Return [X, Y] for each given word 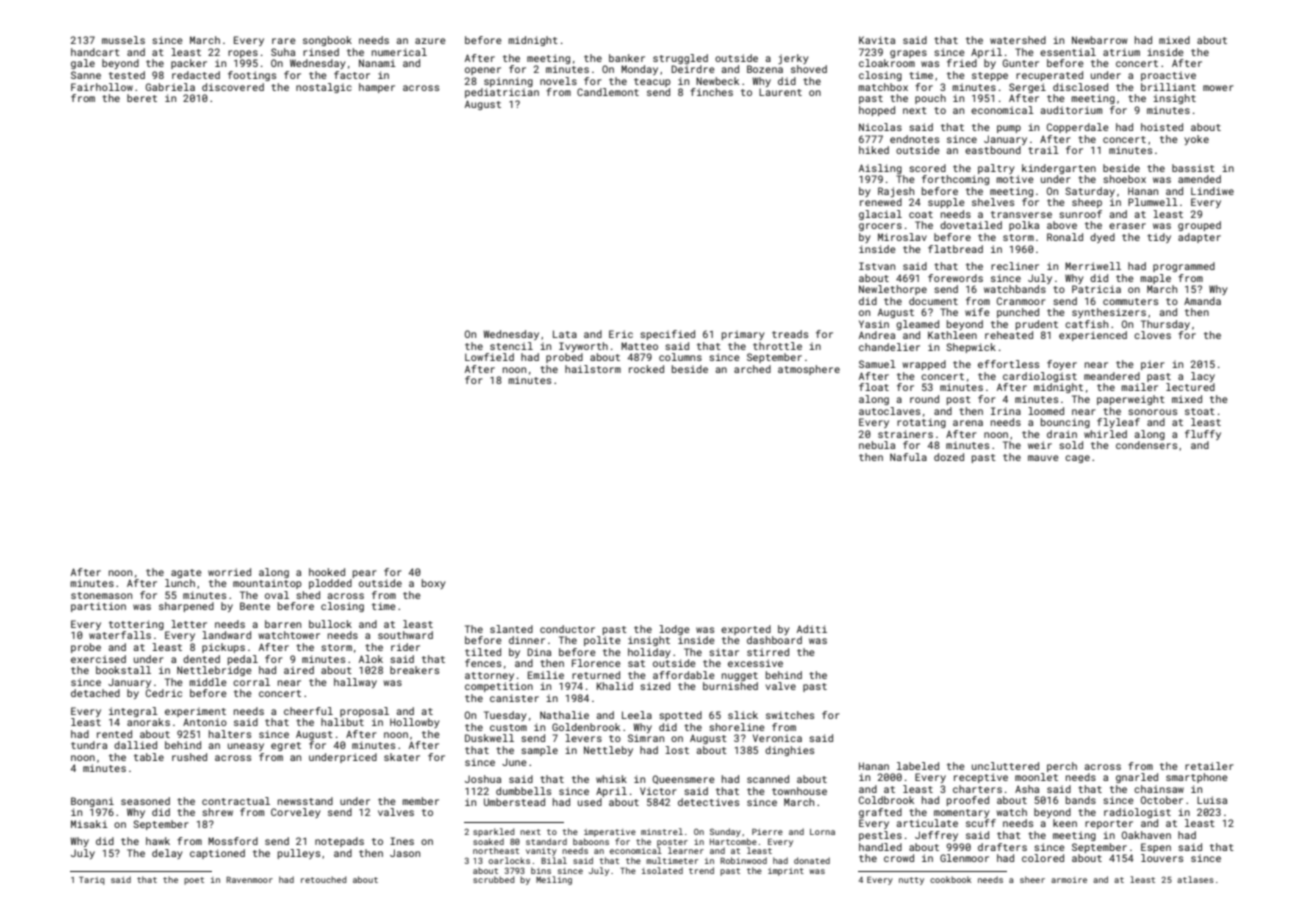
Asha [1027, 789]
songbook [327, 41]
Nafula [908, 457]
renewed [881, 202]
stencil [511, 346]
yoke [1196, 140]
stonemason [101, 595]
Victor [658, 791]
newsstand [305, 801]
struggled [680, 59]
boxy [434, 584]
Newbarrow [1100, 40]
